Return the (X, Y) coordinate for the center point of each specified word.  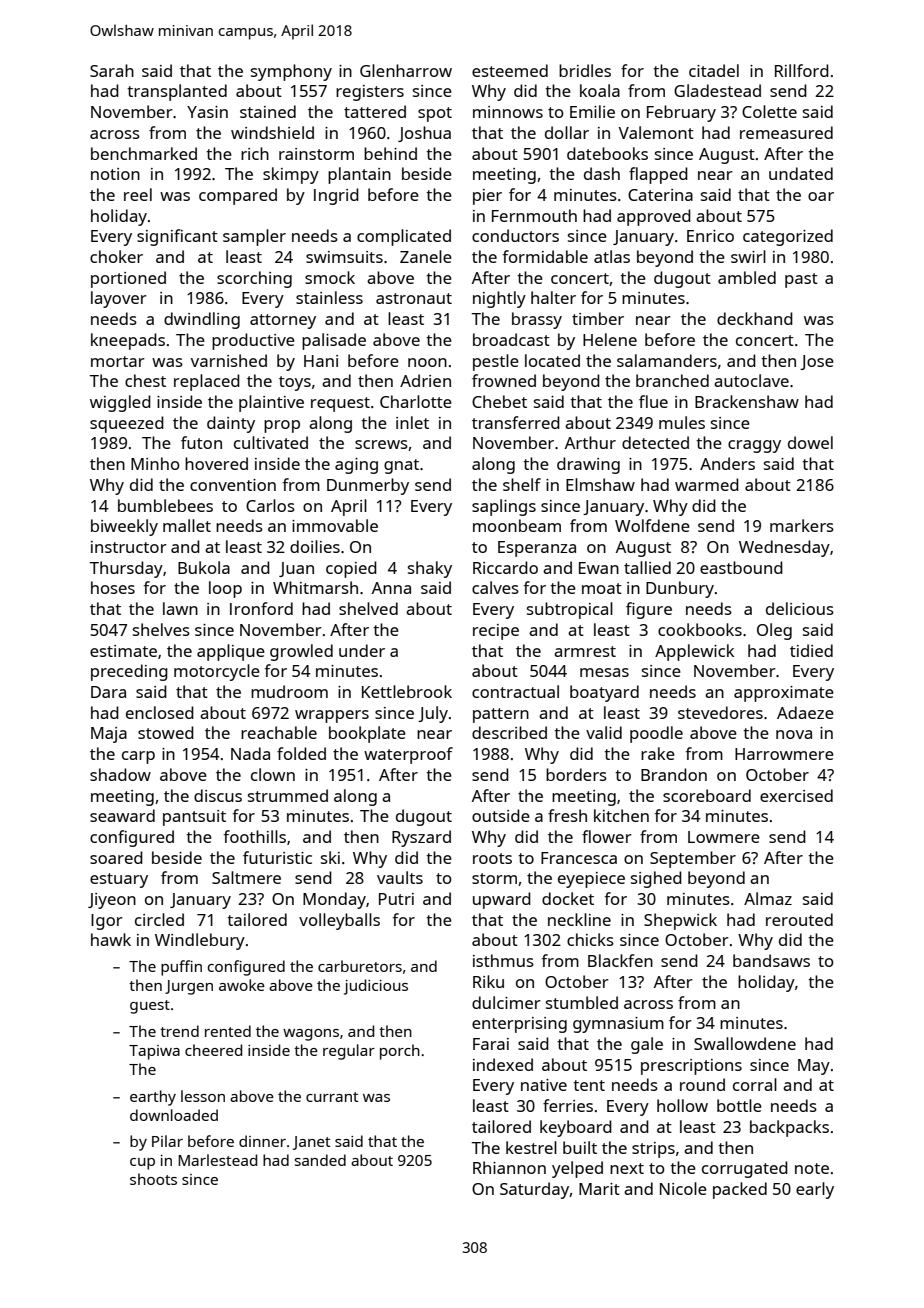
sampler (254, 237)
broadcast (511, 339)
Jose (817, 362)
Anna (391, 588)
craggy (754, 446)
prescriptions (691, 1067)
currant (332, 1097)
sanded (320, 1160)
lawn (180, 608)
